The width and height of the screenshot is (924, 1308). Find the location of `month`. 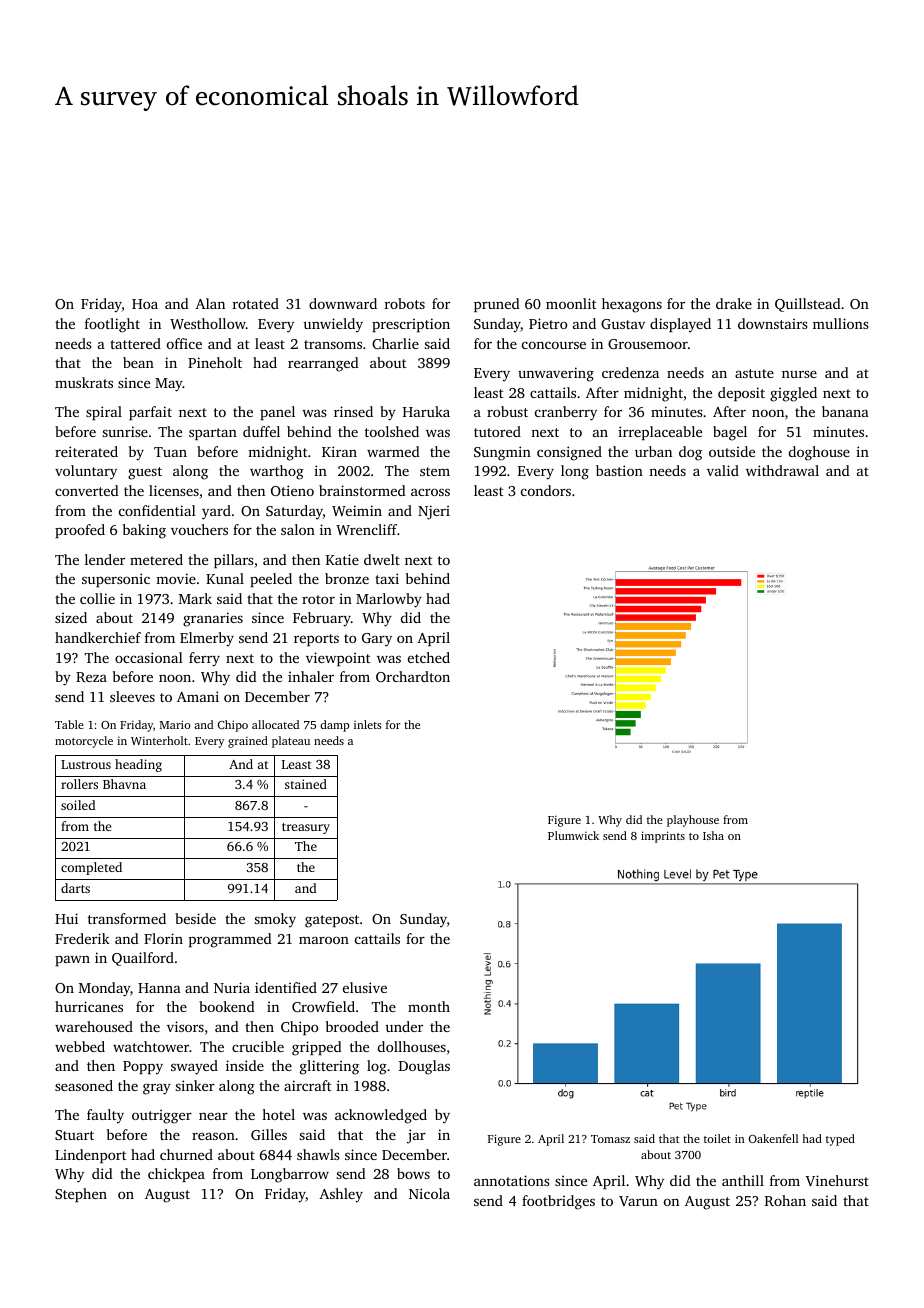

month is located at coordinates (429, 1006).
